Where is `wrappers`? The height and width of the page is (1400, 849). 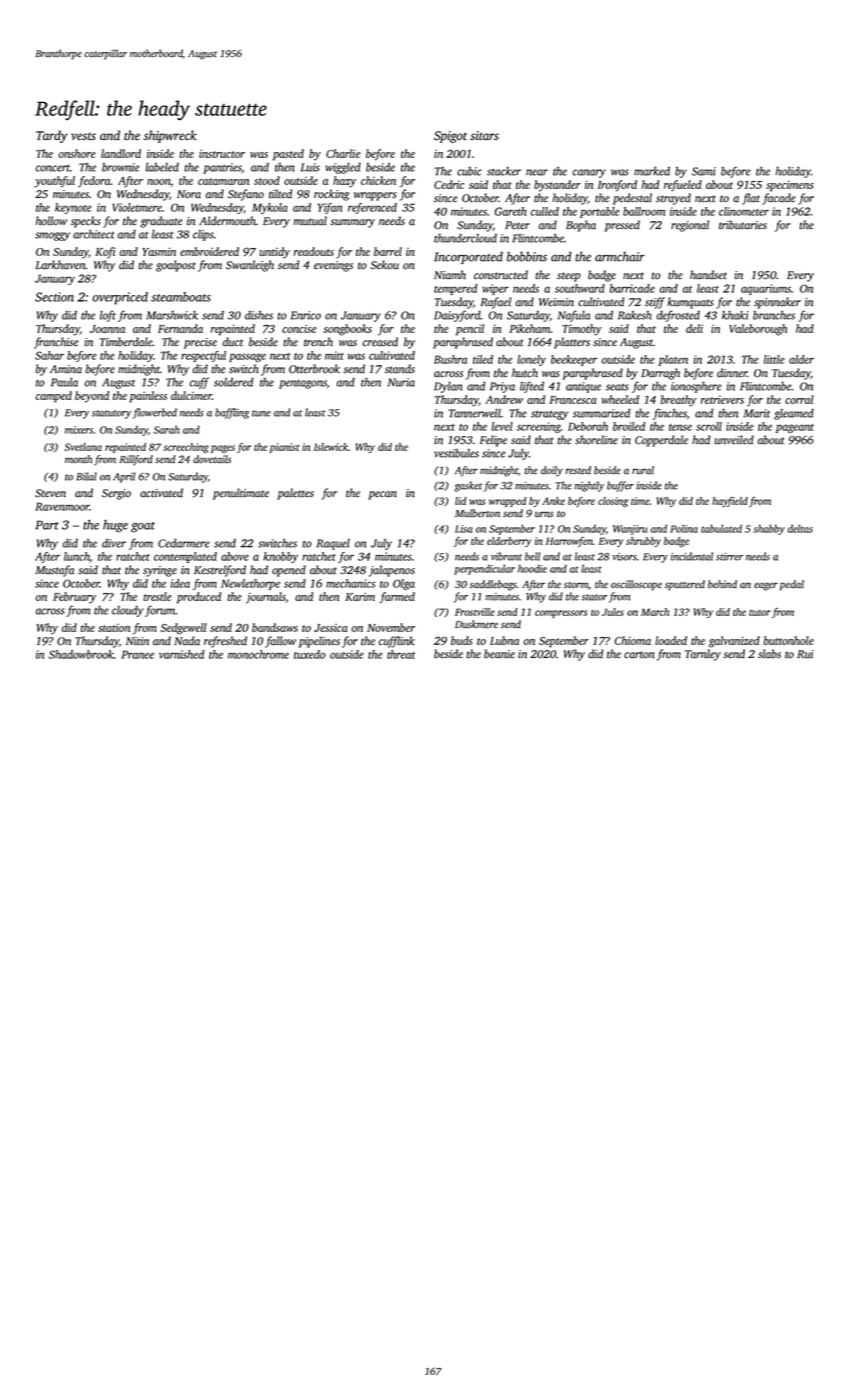
wrappers is located at coordinates (375, 196).
